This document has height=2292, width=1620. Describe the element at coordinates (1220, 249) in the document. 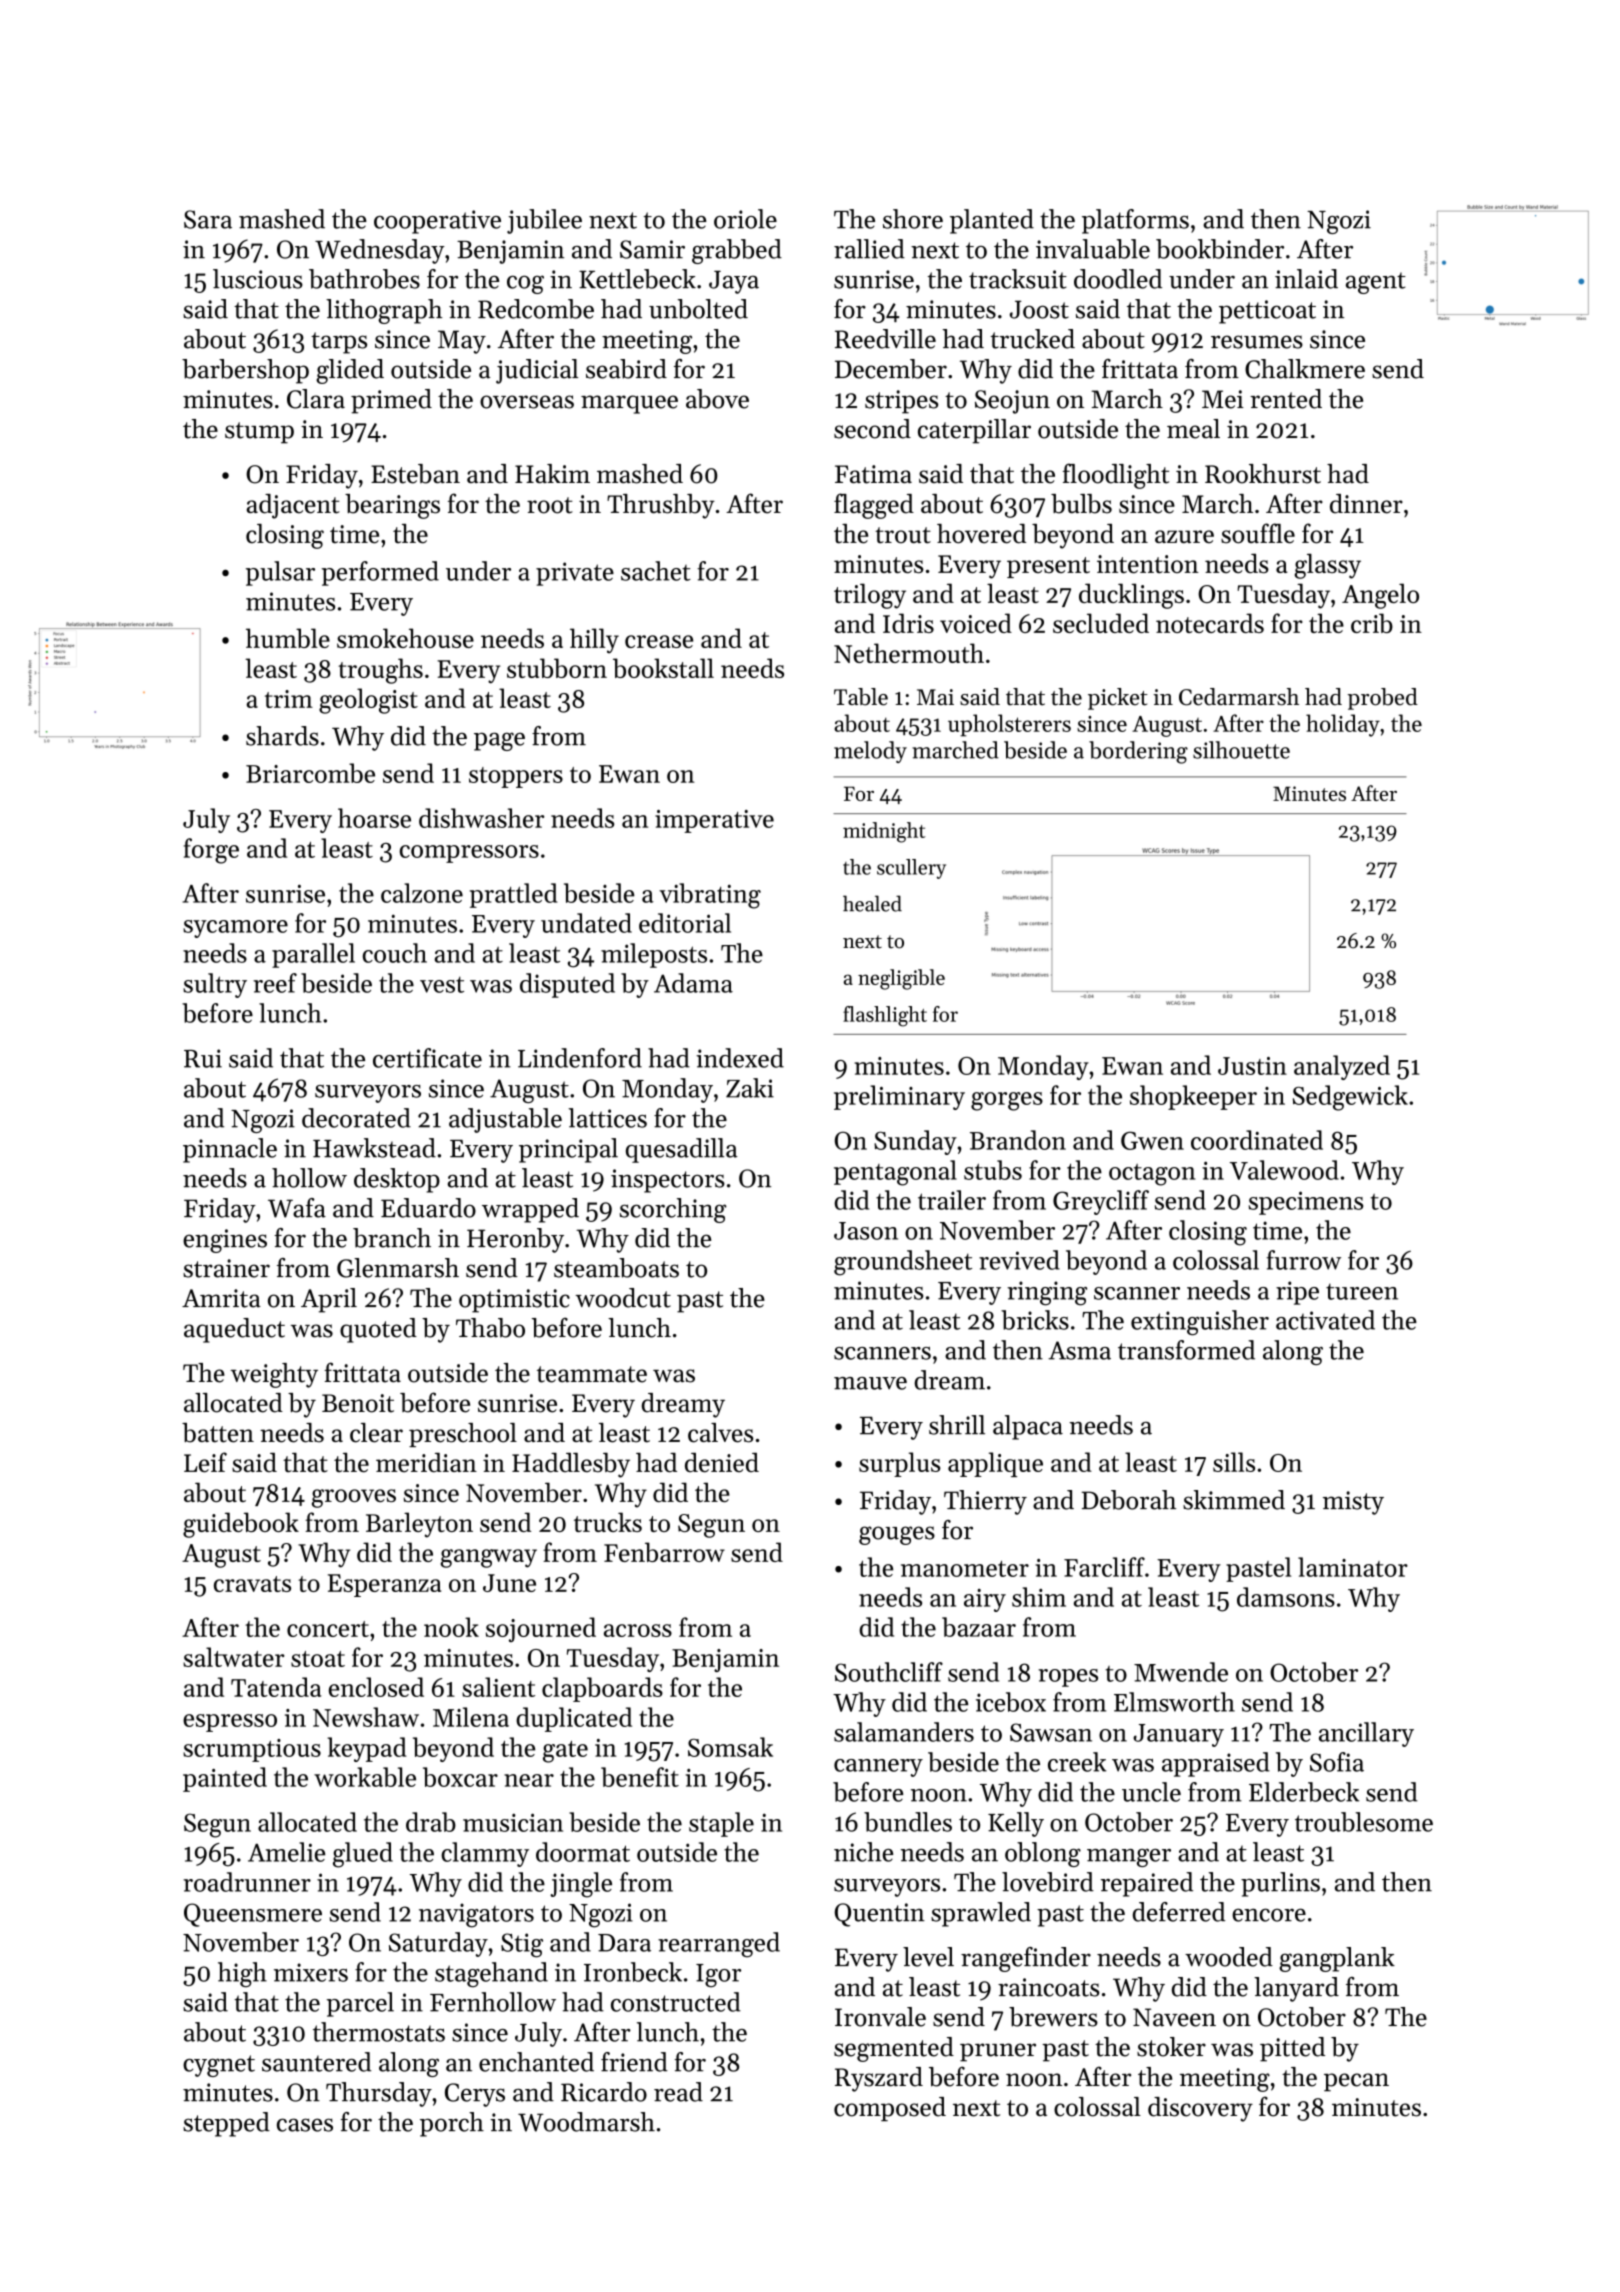

I see `bookbinder` at that location.
